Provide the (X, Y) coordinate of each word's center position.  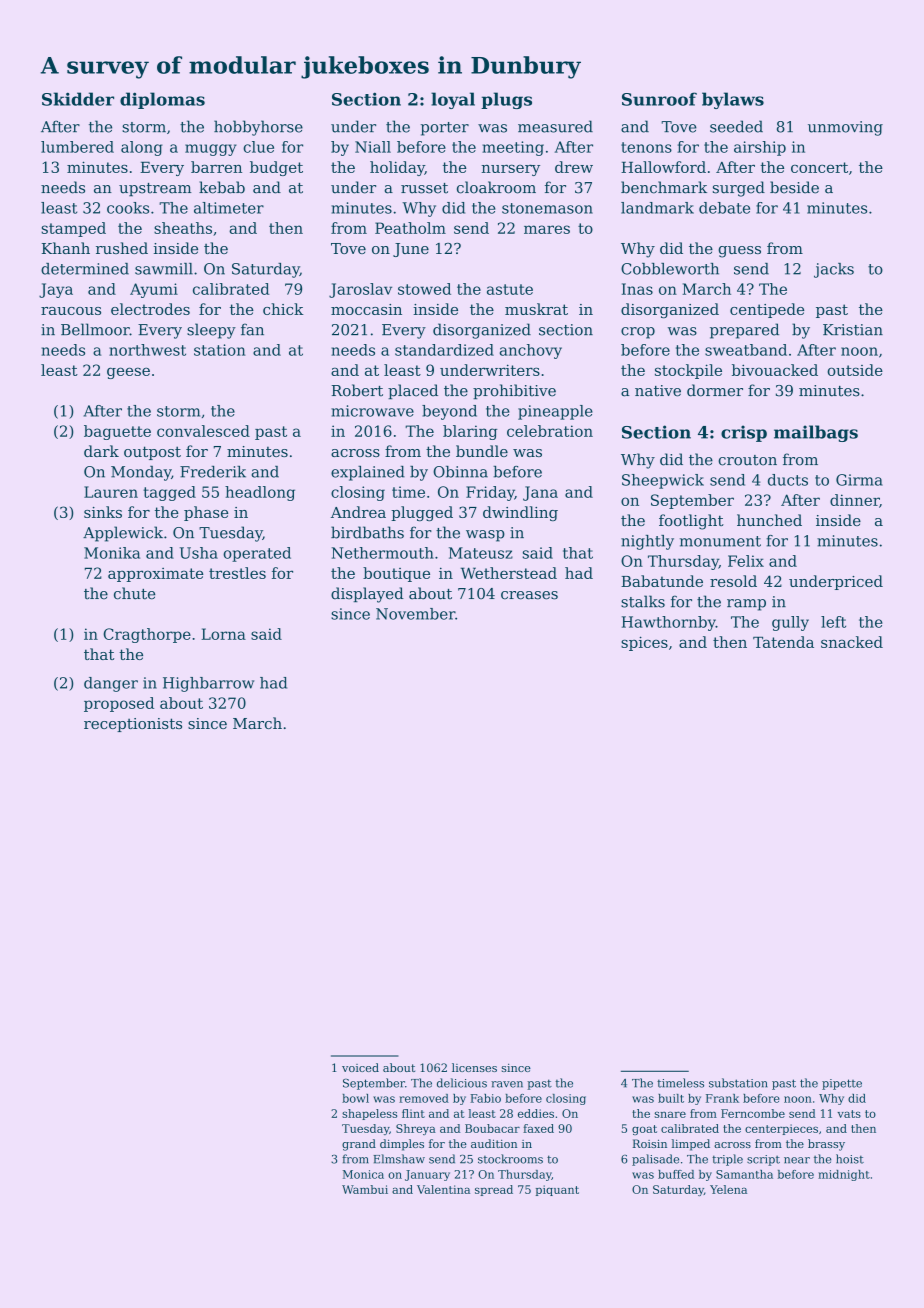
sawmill (164, 269)
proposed (119, 704)
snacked (852, 642)
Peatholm (410, 228)
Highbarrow (208, 684)
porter (445, 129)
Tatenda (783, 642)
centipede (767, 310)
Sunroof (659, 99)
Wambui (365, 1189)
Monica (363, 1174)
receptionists (133, 725)
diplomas (162, 100)
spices (644, 643)
